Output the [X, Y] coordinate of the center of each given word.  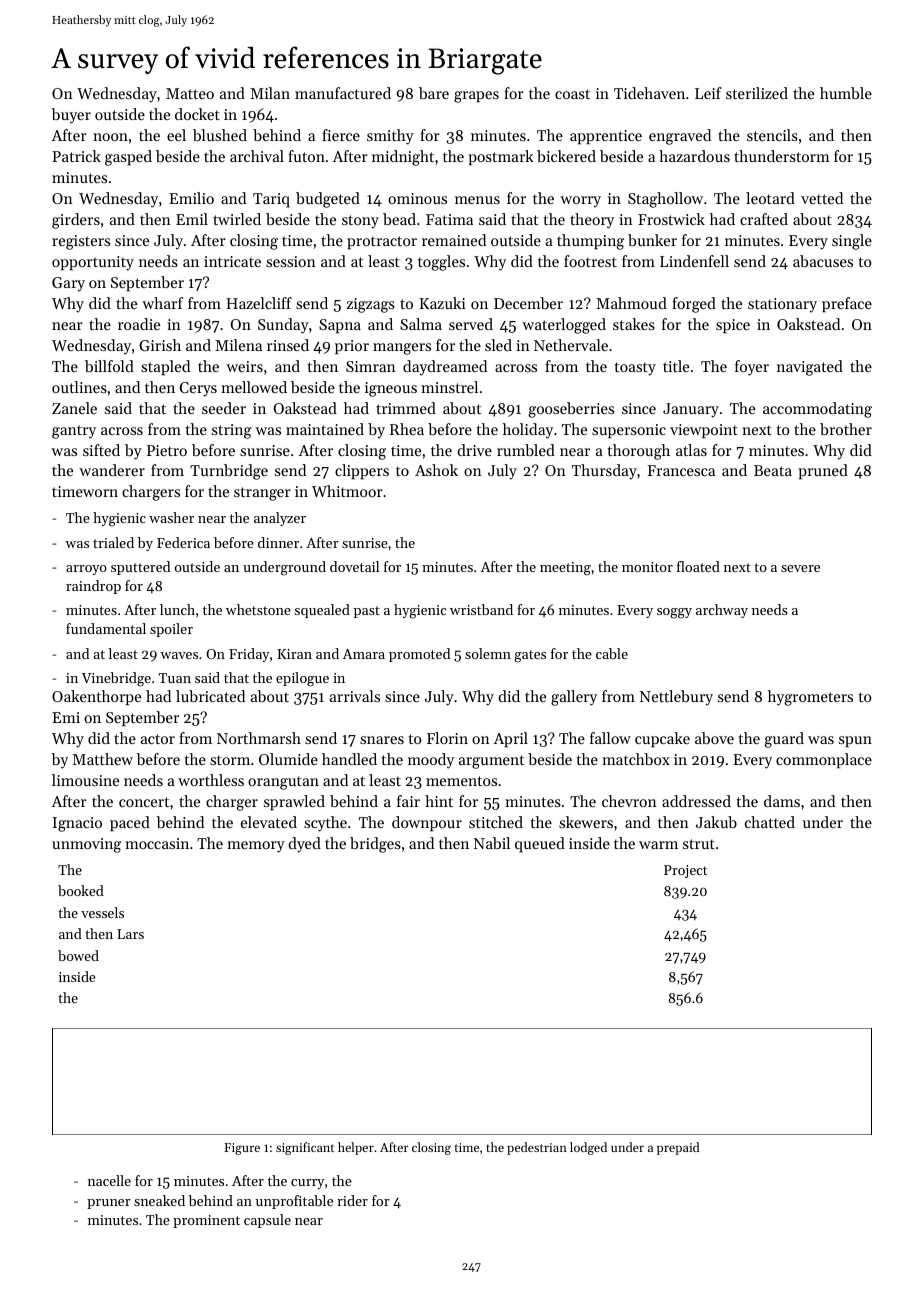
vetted [822, 198]
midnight [403, 158]
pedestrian [537, 1148]
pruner [109, 1204]
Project [685, 871]
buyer [71, 116]
